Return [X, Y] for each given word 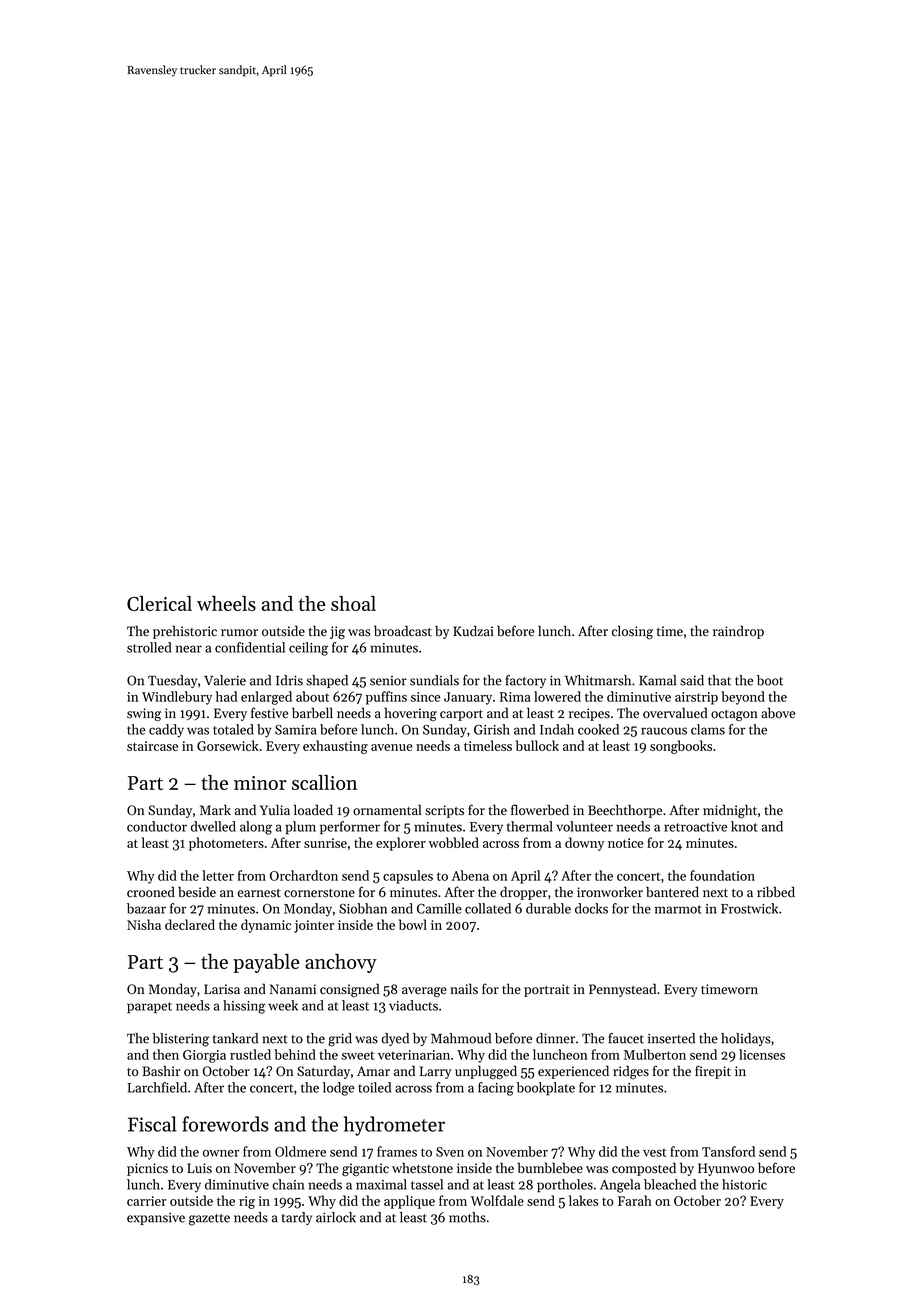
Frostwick [749, 908]
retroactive [695, 827]
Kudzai [473, 630]
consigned [350, 990]
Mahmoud [461, 1038]
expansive [156, 1218]
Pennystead [622, 990]
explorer [401, 844]
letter [218, 875]
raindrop [738, 632]
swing [144, 714]
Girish [492, 729]
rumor [239, 632]
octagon [734, 715]
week [283, 1005]
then [166, 1054]
